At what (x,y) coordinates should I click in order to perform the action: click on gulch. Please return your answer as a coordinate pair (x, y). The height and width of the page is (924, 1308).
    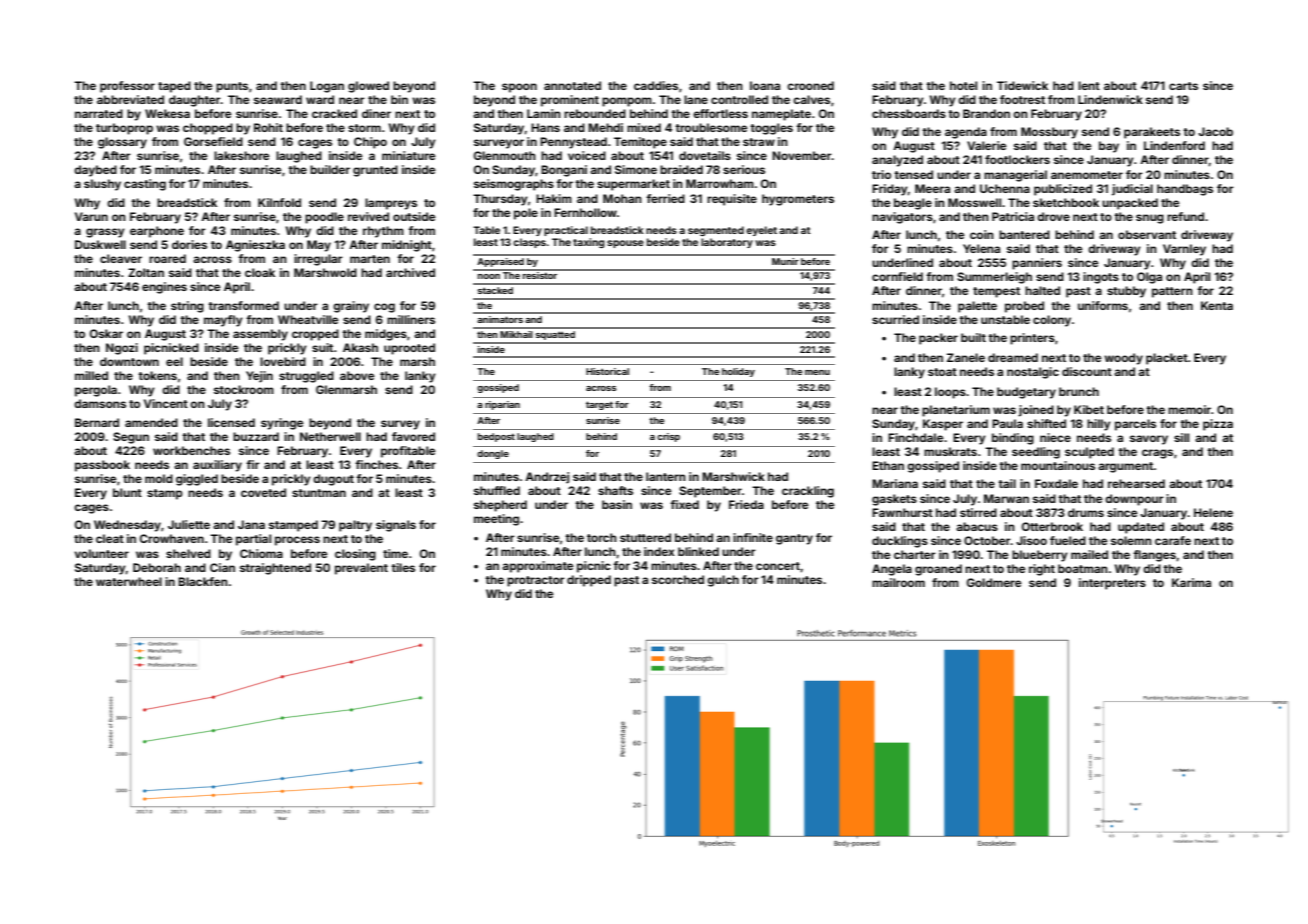
    Looking at the image, I should click on (723, 581).
